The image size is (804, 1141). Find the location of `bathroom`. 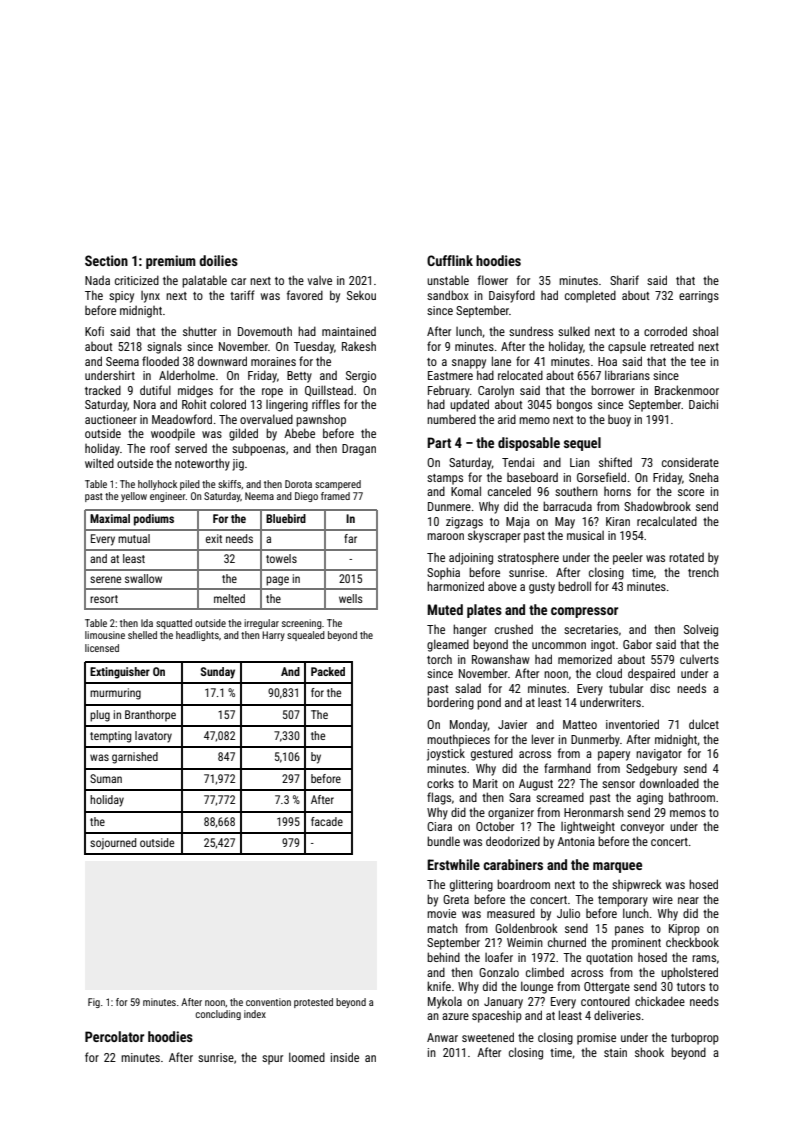

bathroom is located at coordinates (692, 797).
